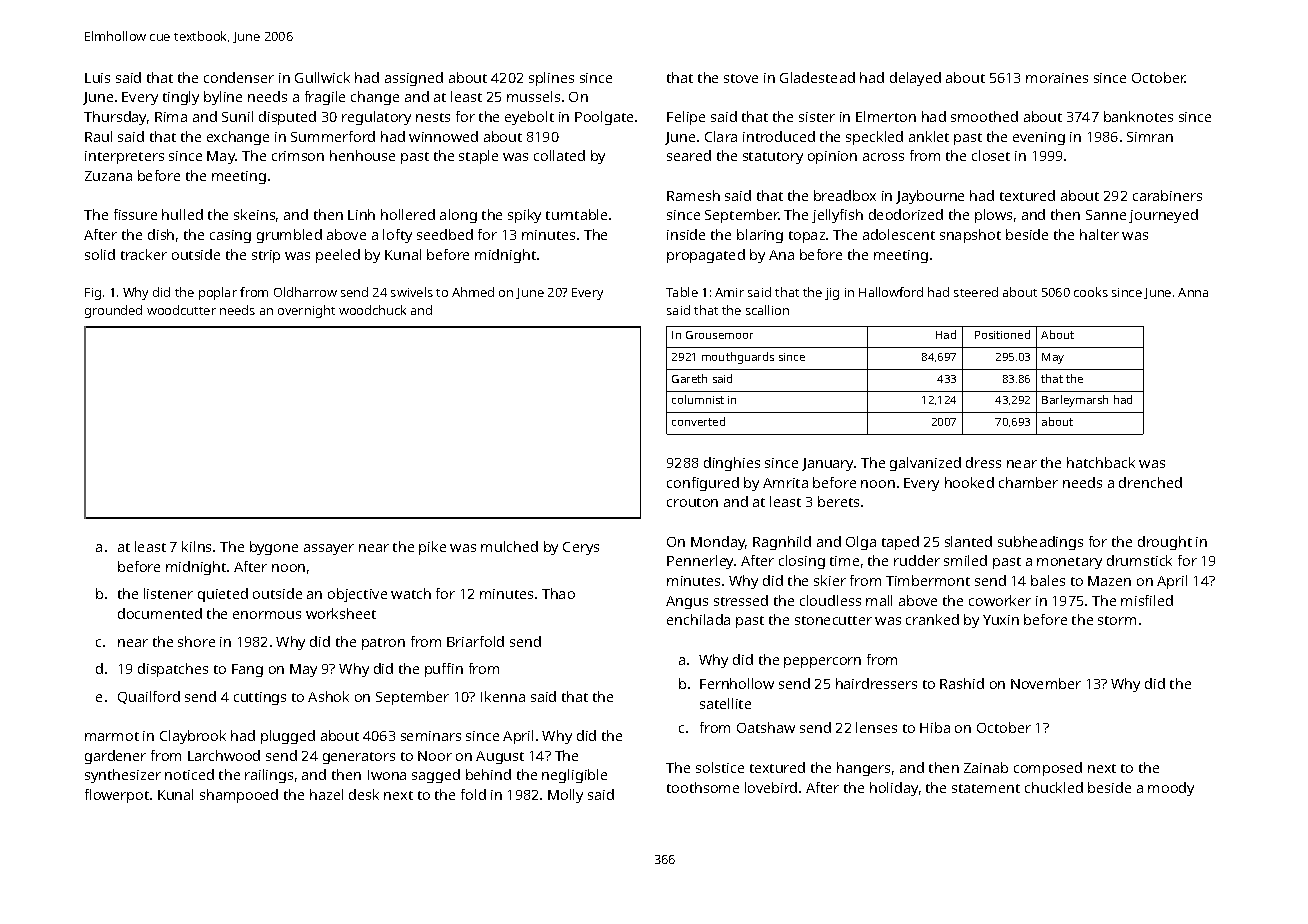 The image size is (1308, 924). Describe the element at coordinates (693, 195) in the image. I see `Ramesh` at that location.
